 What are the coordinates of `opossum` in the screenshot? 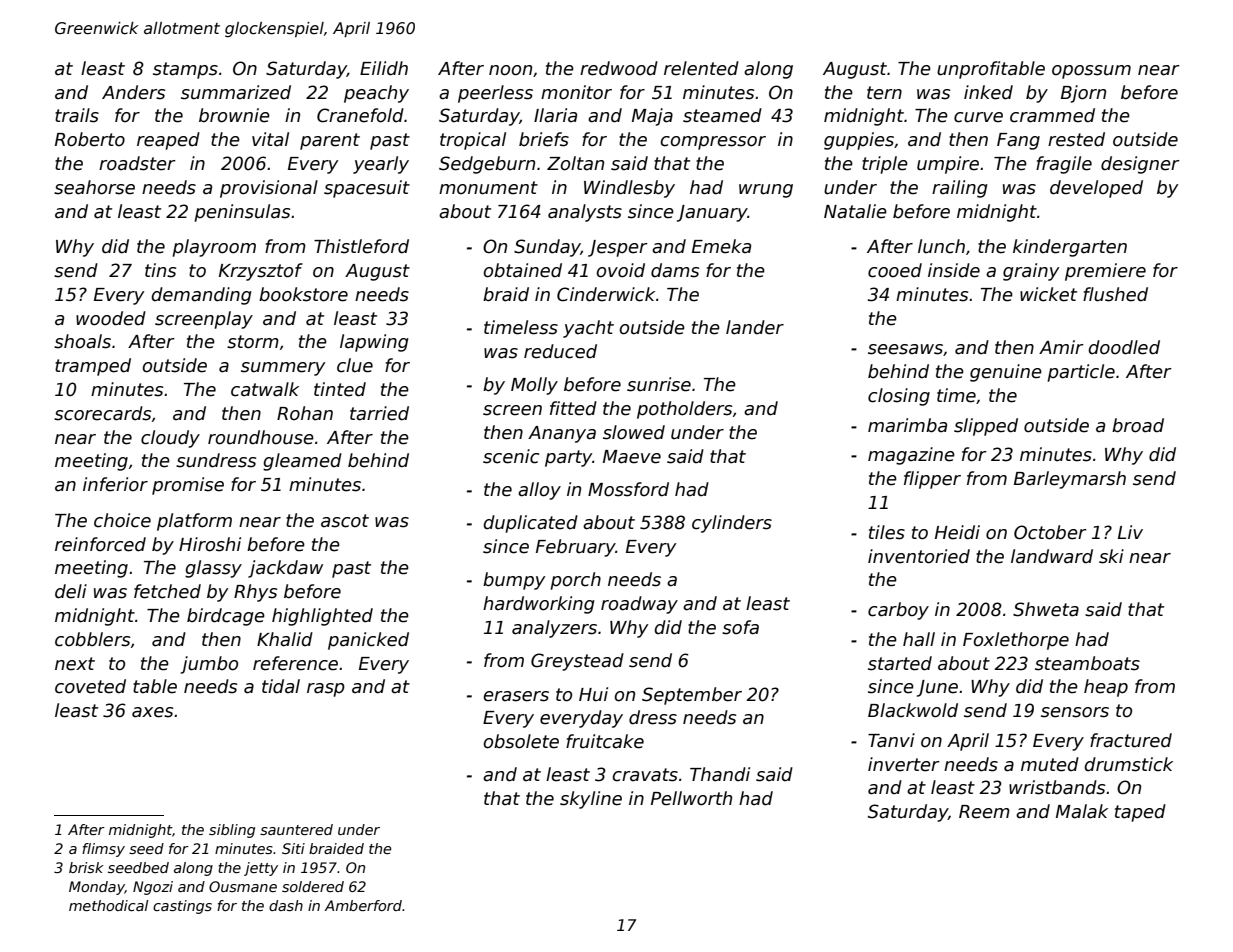 It's located at (1091, 72).
